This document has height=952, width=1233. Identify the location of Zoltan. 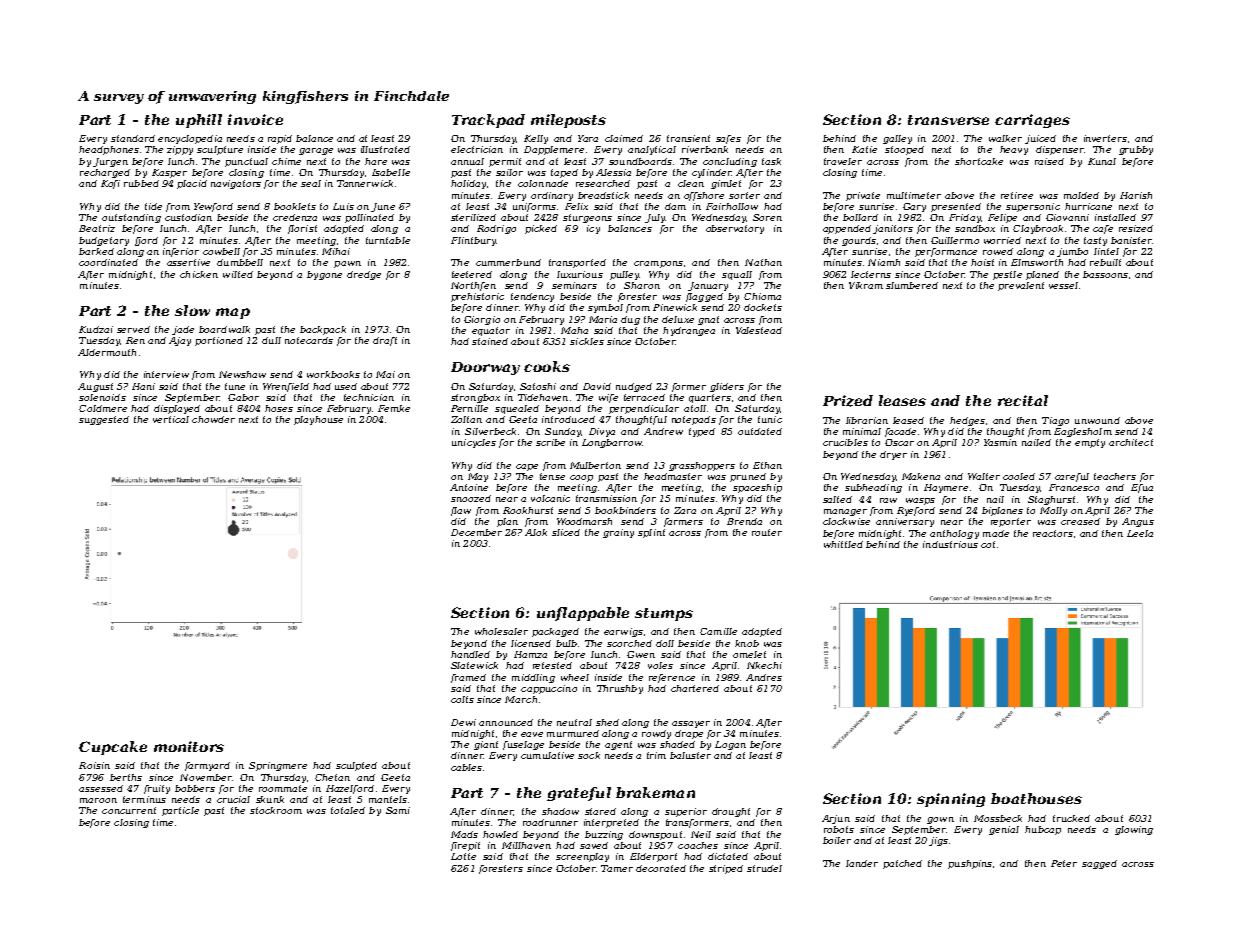
(466, 419).
